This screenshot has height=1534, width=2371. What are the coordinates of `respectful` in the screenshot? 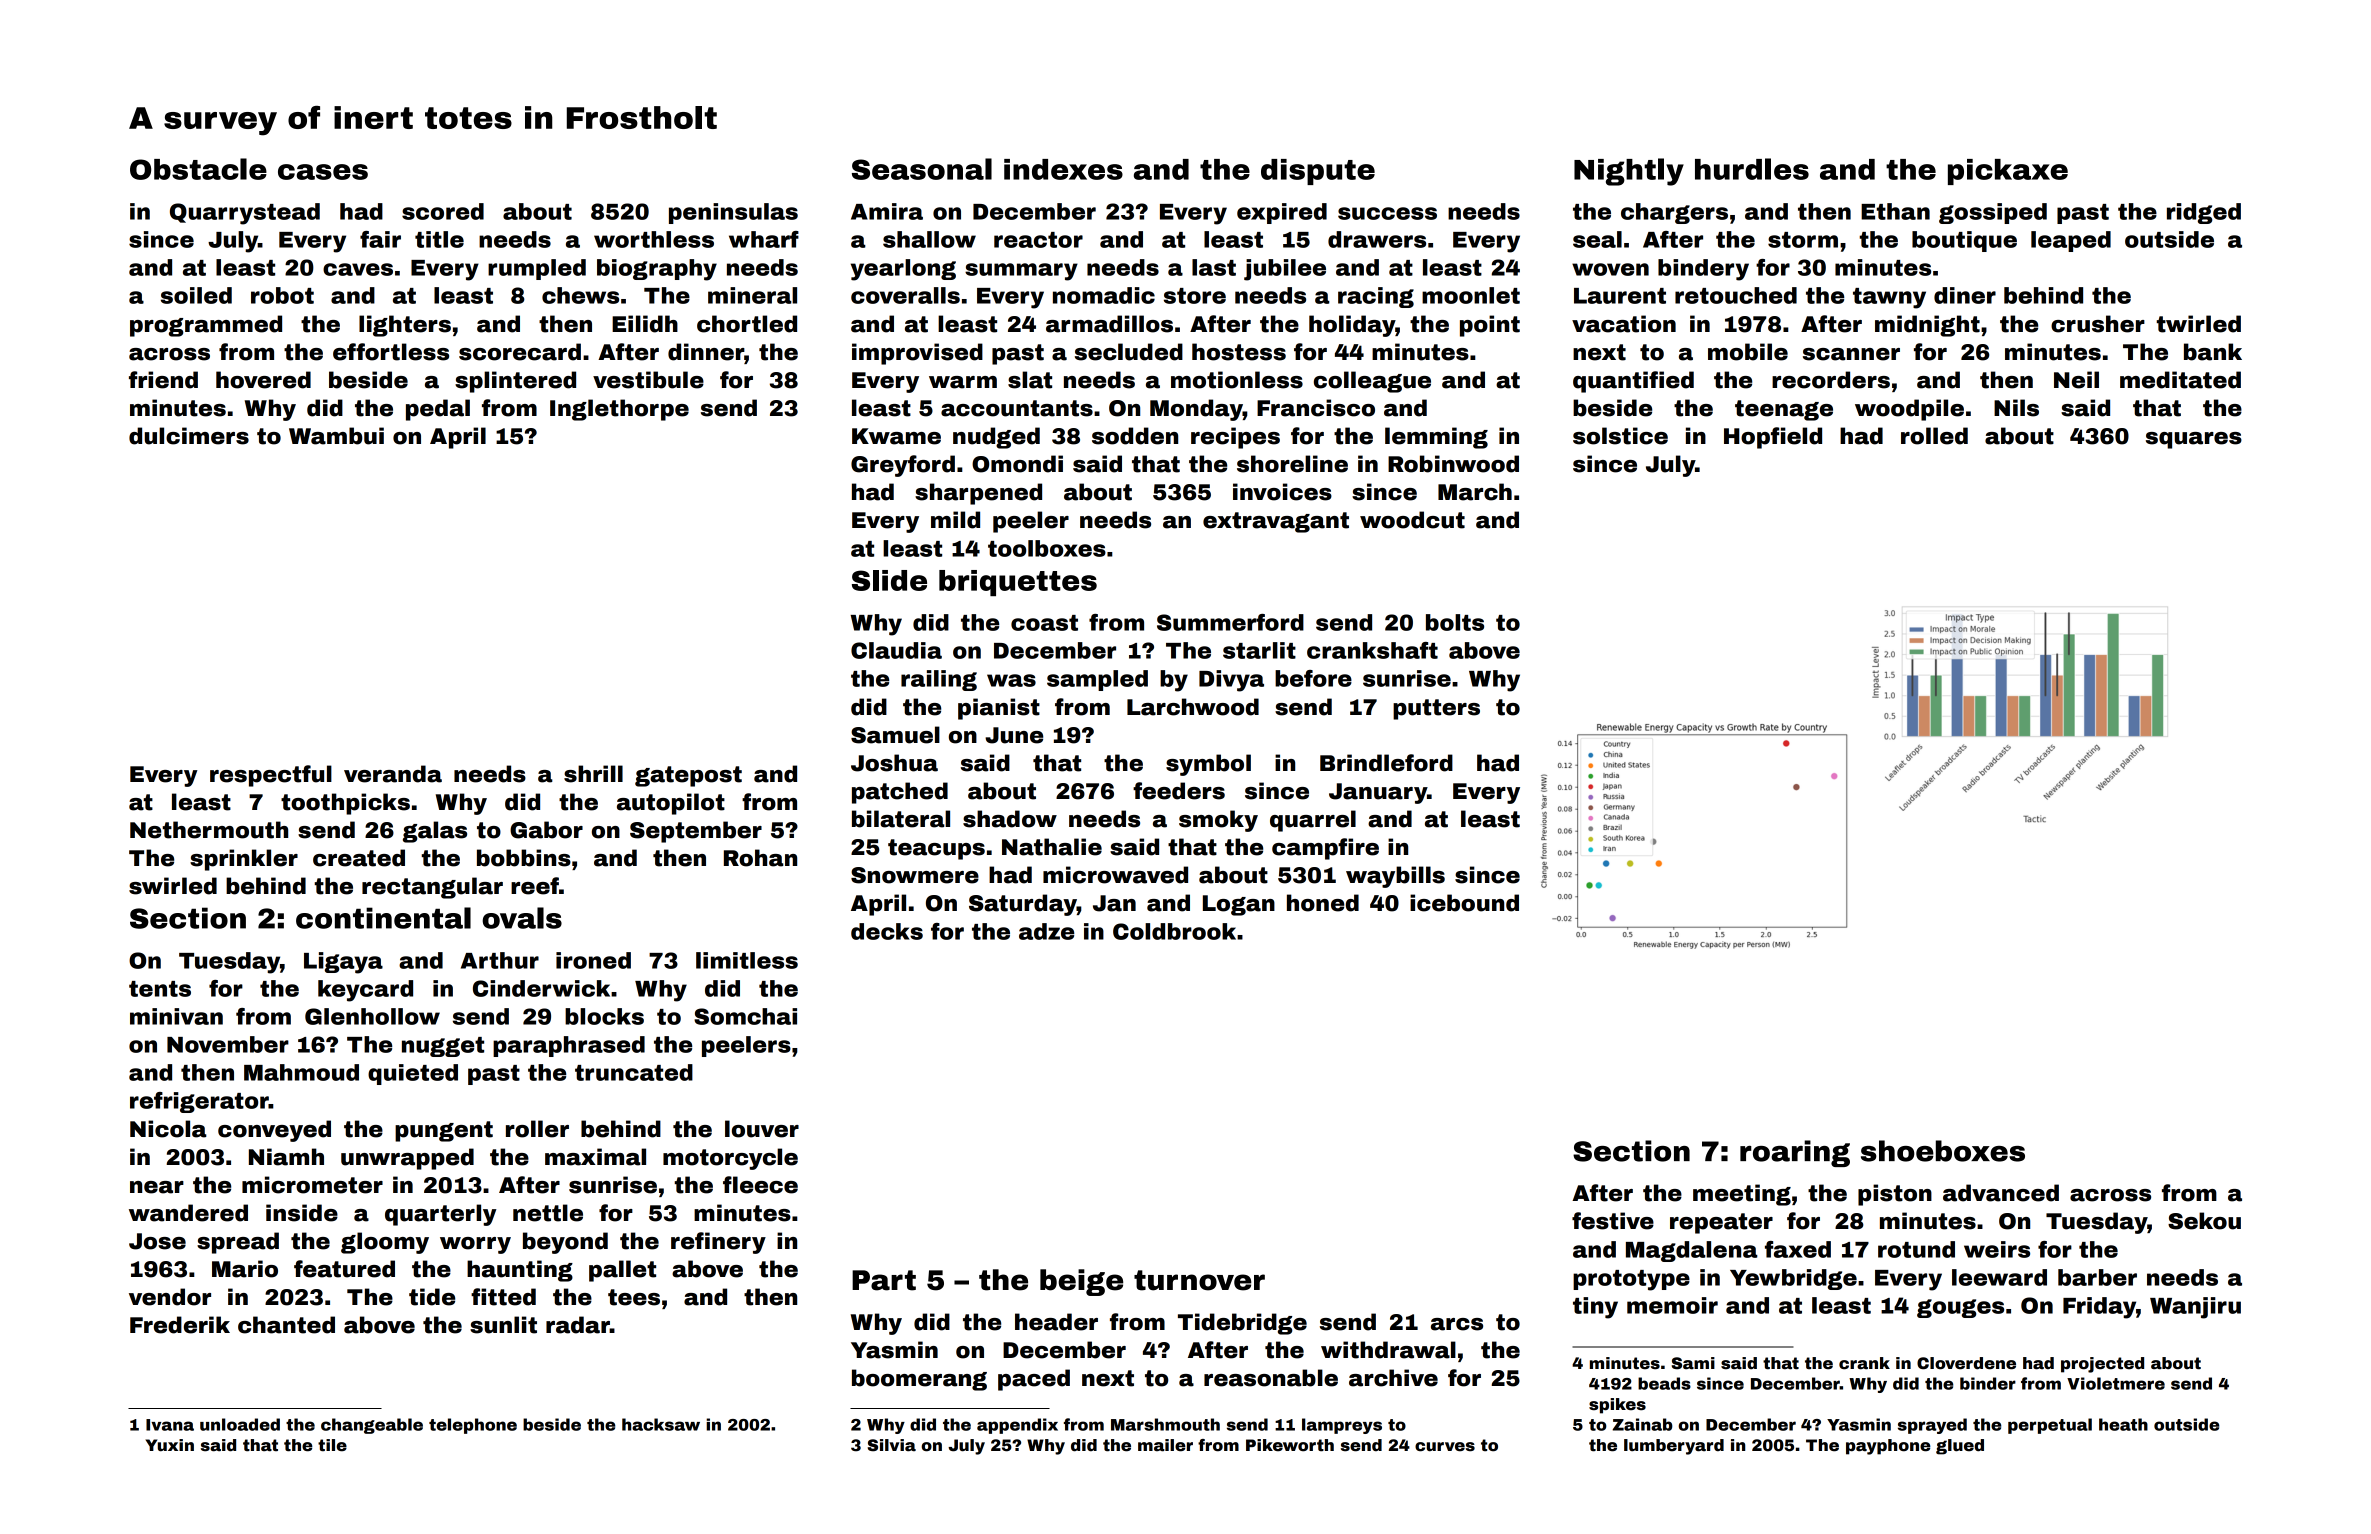 It's located at (271, 776).
